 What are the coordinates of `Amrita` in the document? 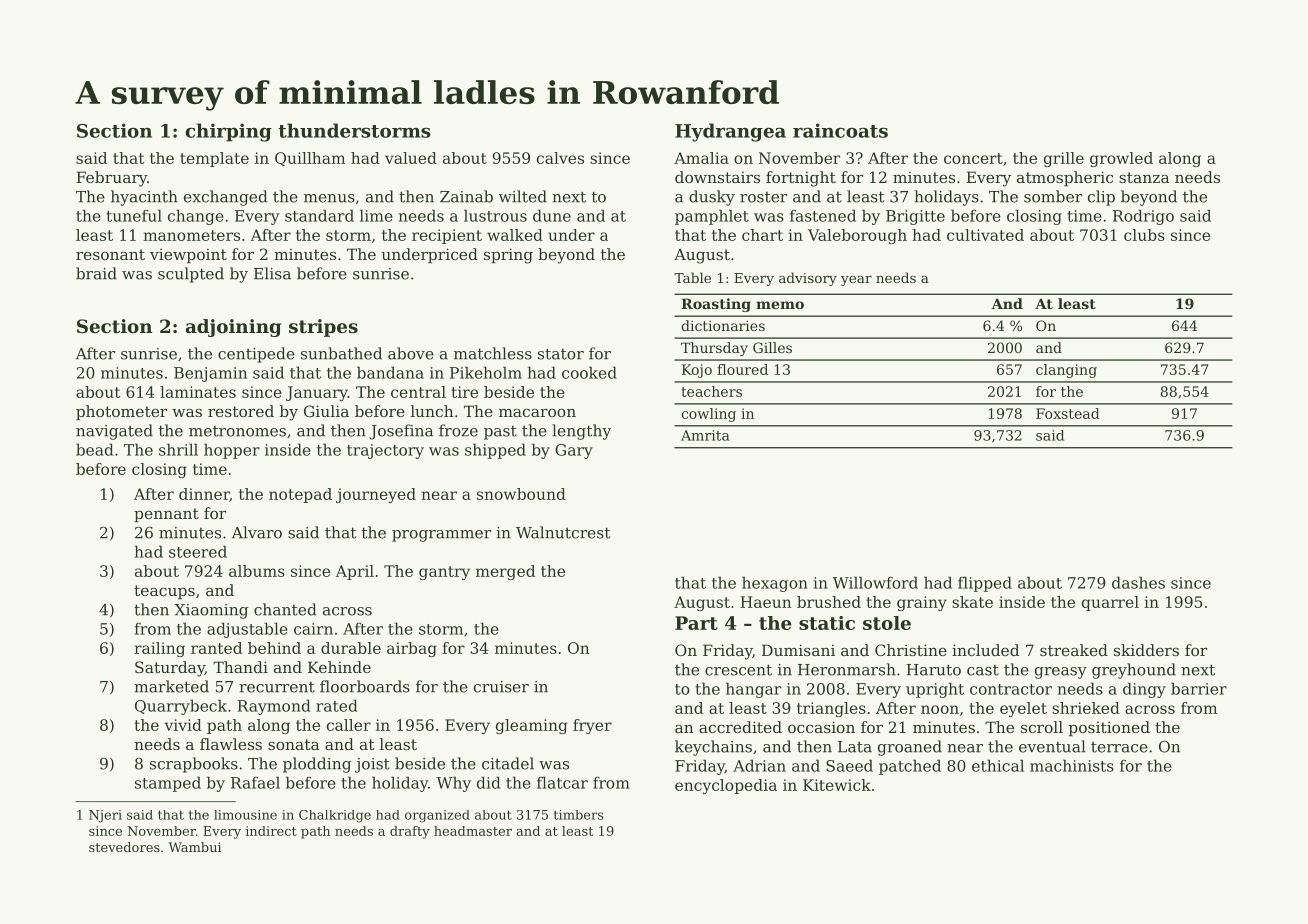 It's located at (705, 435).
